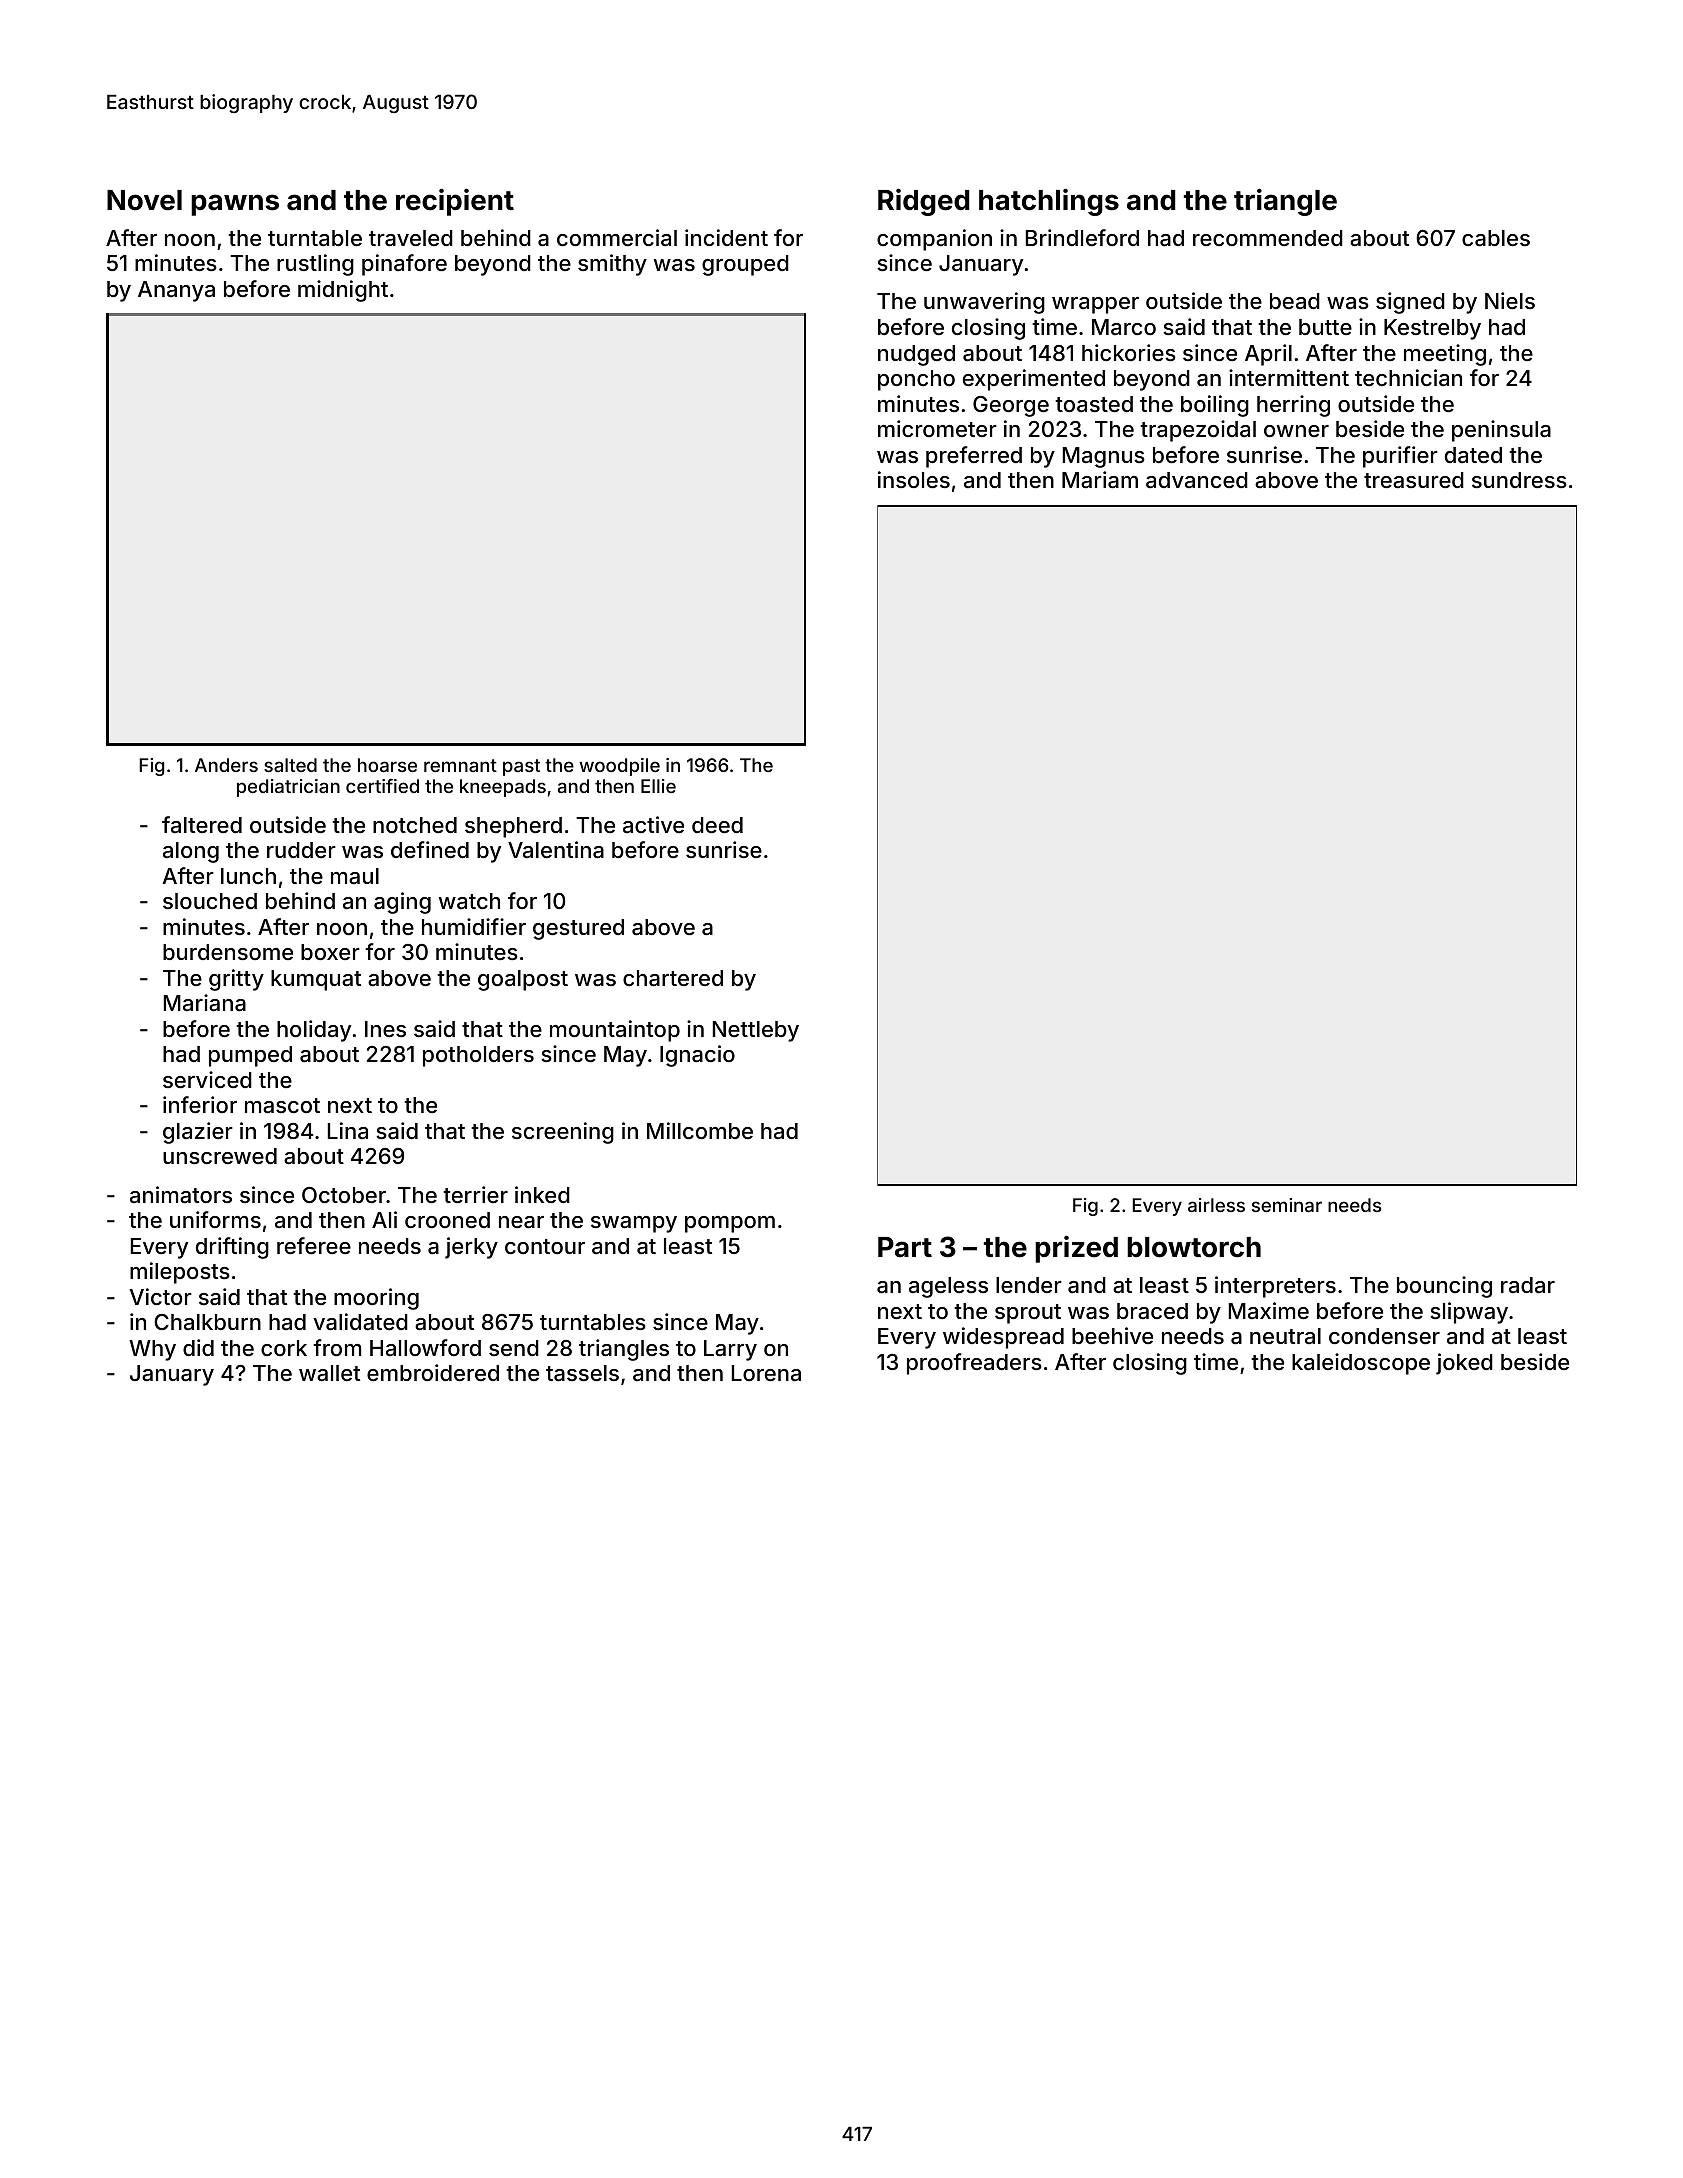 This screenshot has width=1683, height=2178. Describe the element at coordinates (756, 1031) in the screenshot. I see `Nettleby` at that location.
